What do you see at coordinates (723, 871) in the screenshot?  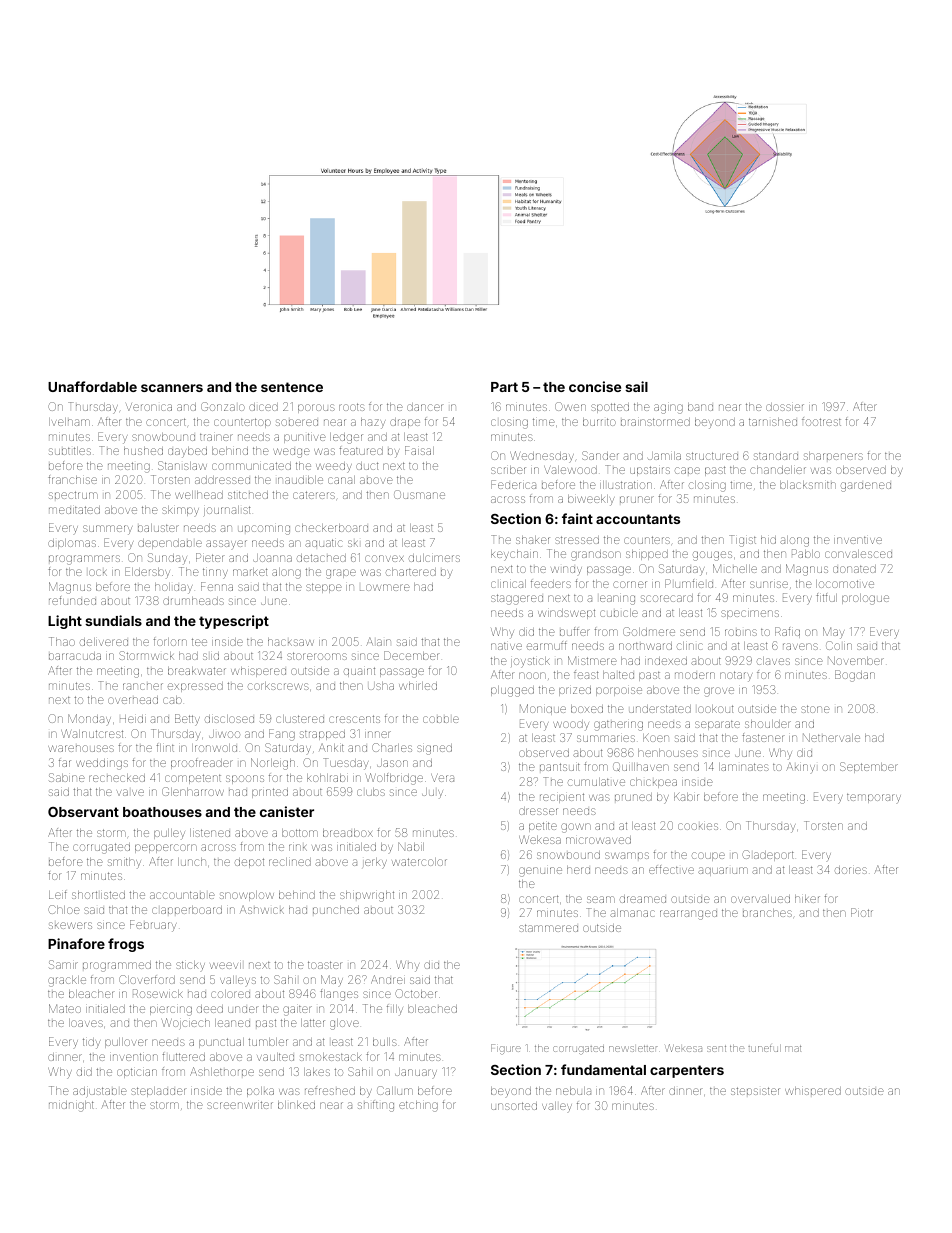 I see `aquarium` at bounding box center [723, 871].
